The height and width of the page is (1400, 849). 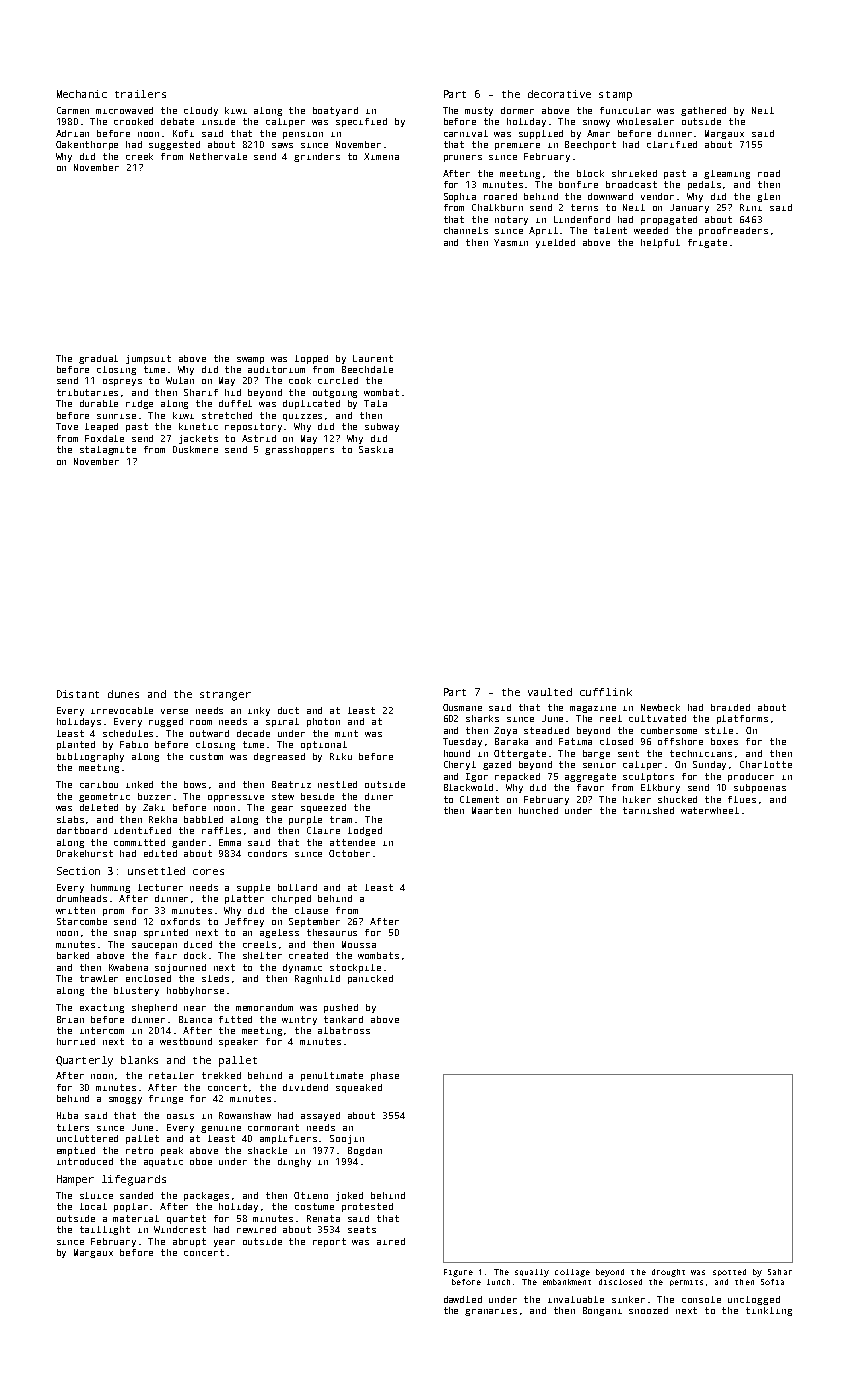 What do you see at coordinates (87, 145) in the page?
I see `Oakenthorpe` at bounding box center [87, 145].
